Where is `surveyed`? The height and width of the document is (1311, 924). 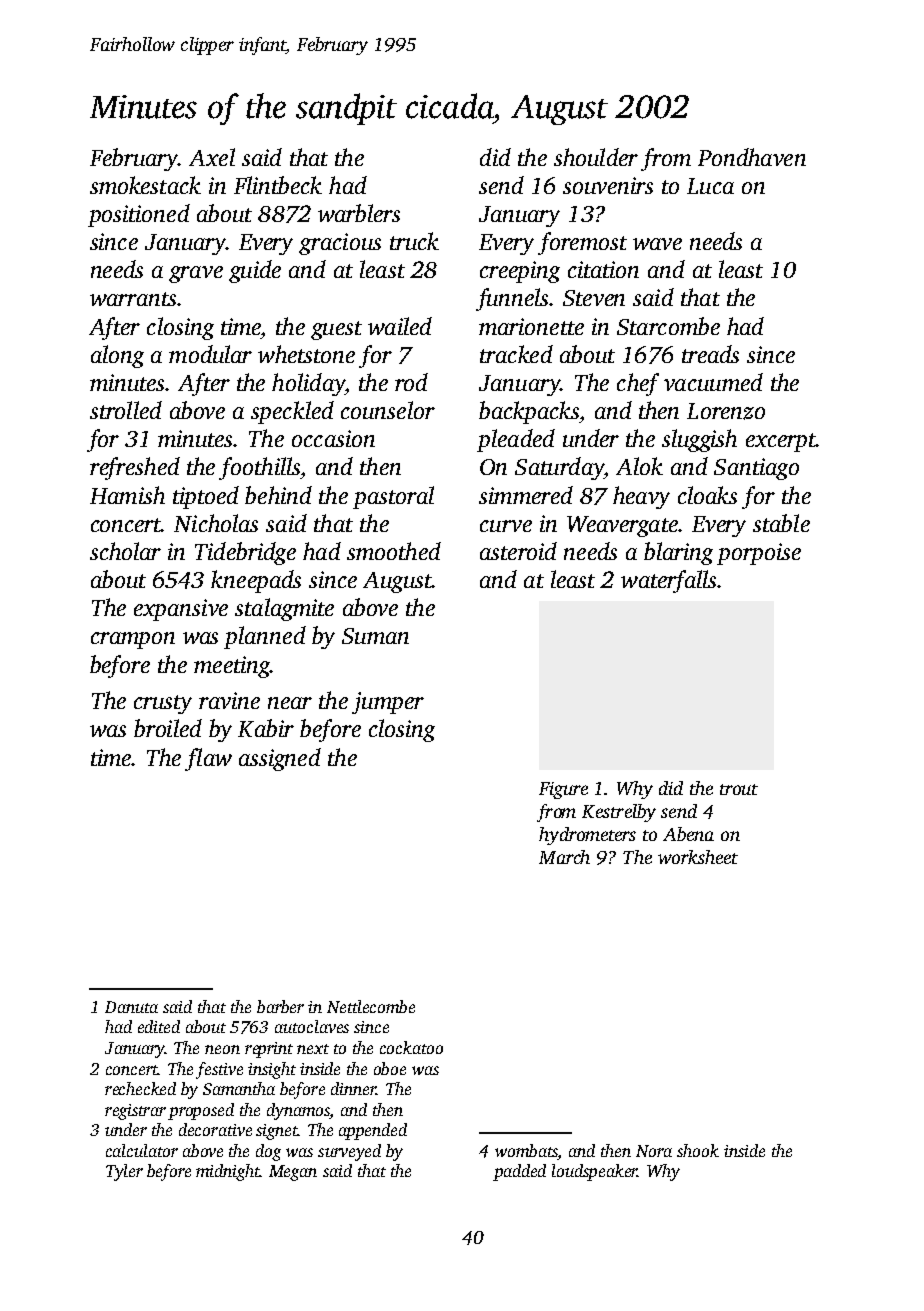
surveyed is located at coordinates (349, 1152).
